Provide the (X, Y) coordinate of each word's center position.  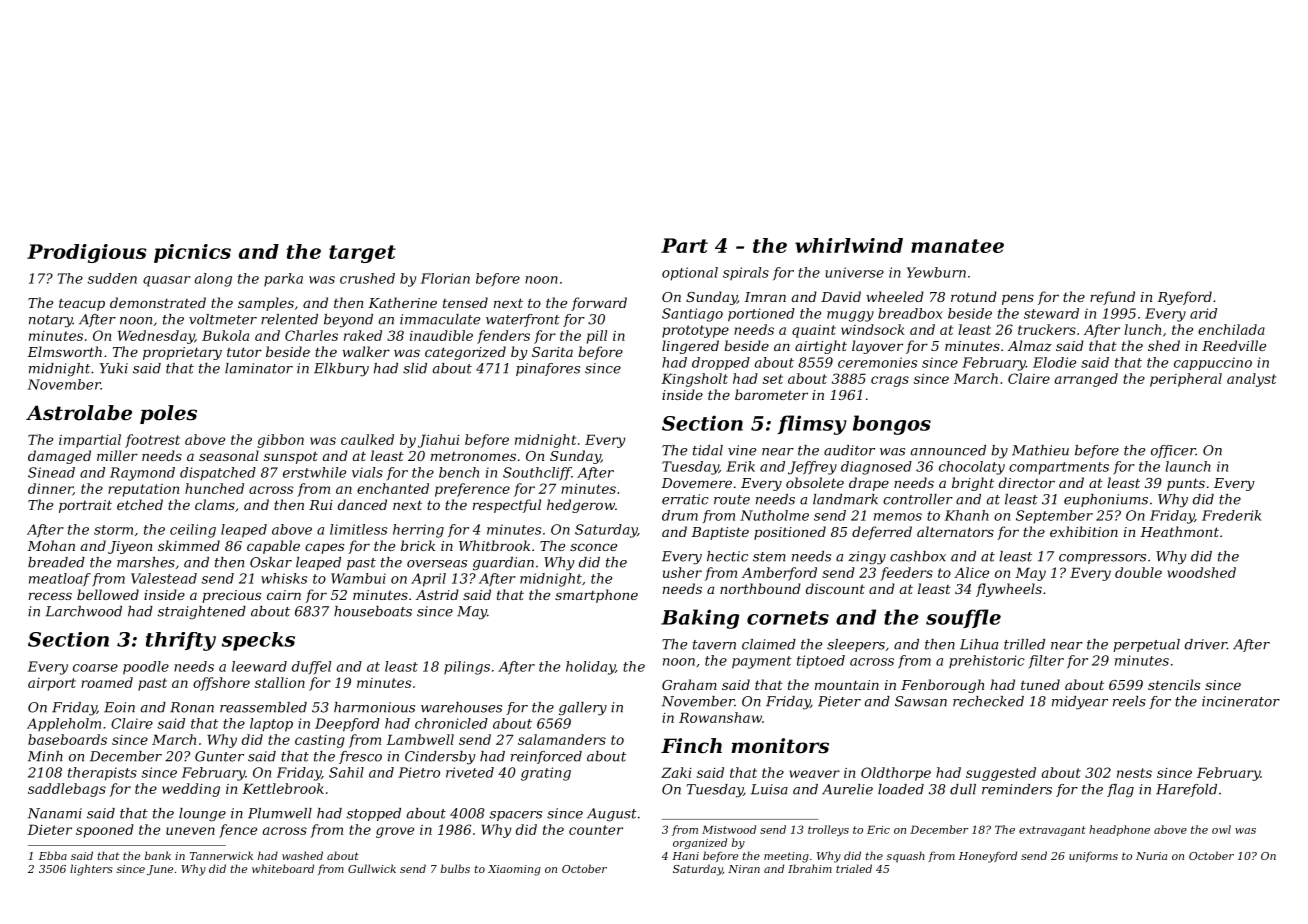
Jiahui (439, 441)
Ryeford (1184, 298)
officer (1173, 451)
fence (238, 831)
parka (283, 279)
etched (140, 504)
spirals (746, 273)
